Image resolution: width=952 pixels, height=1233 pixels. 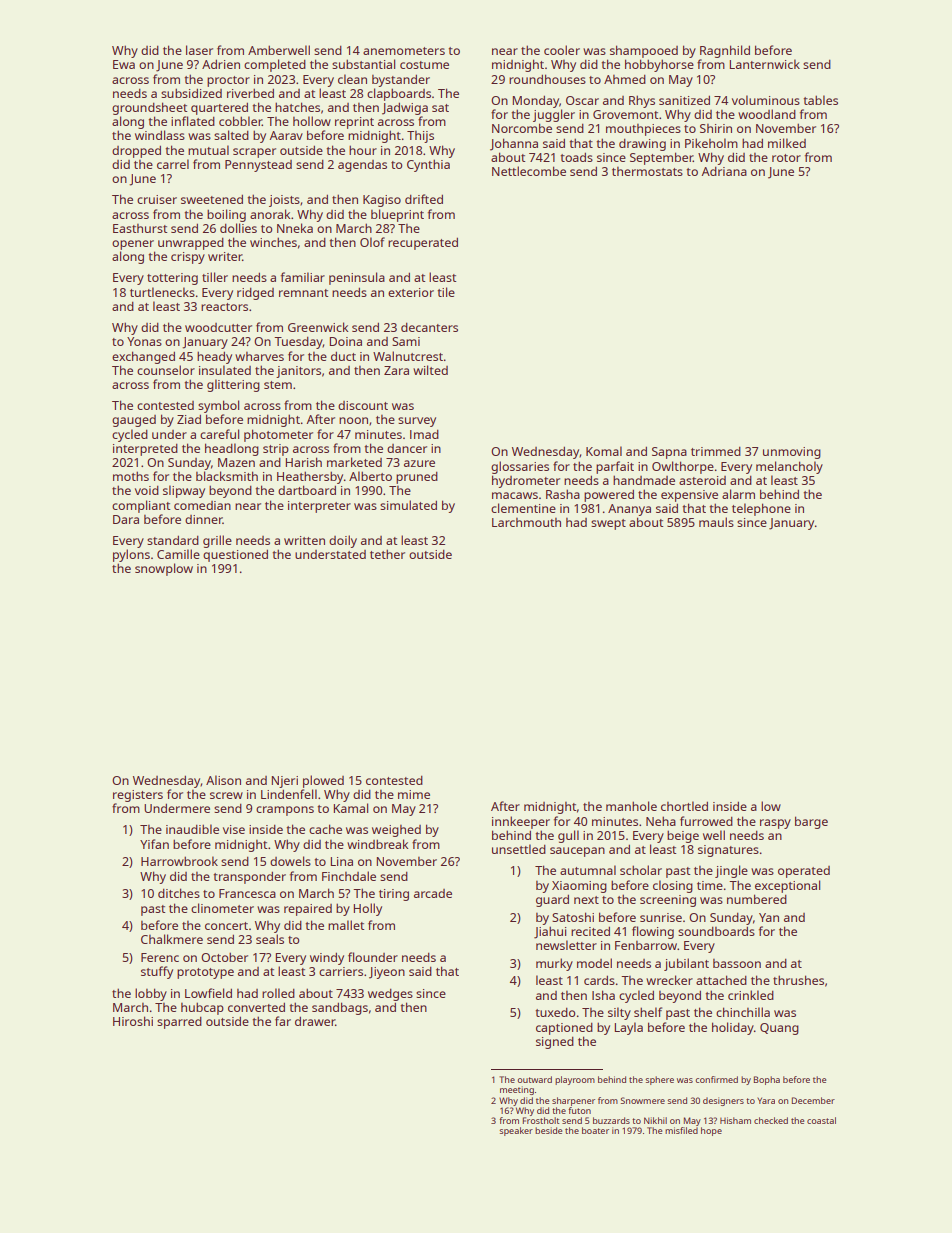 I want to click on cooler, so click(x=562, y=50).
